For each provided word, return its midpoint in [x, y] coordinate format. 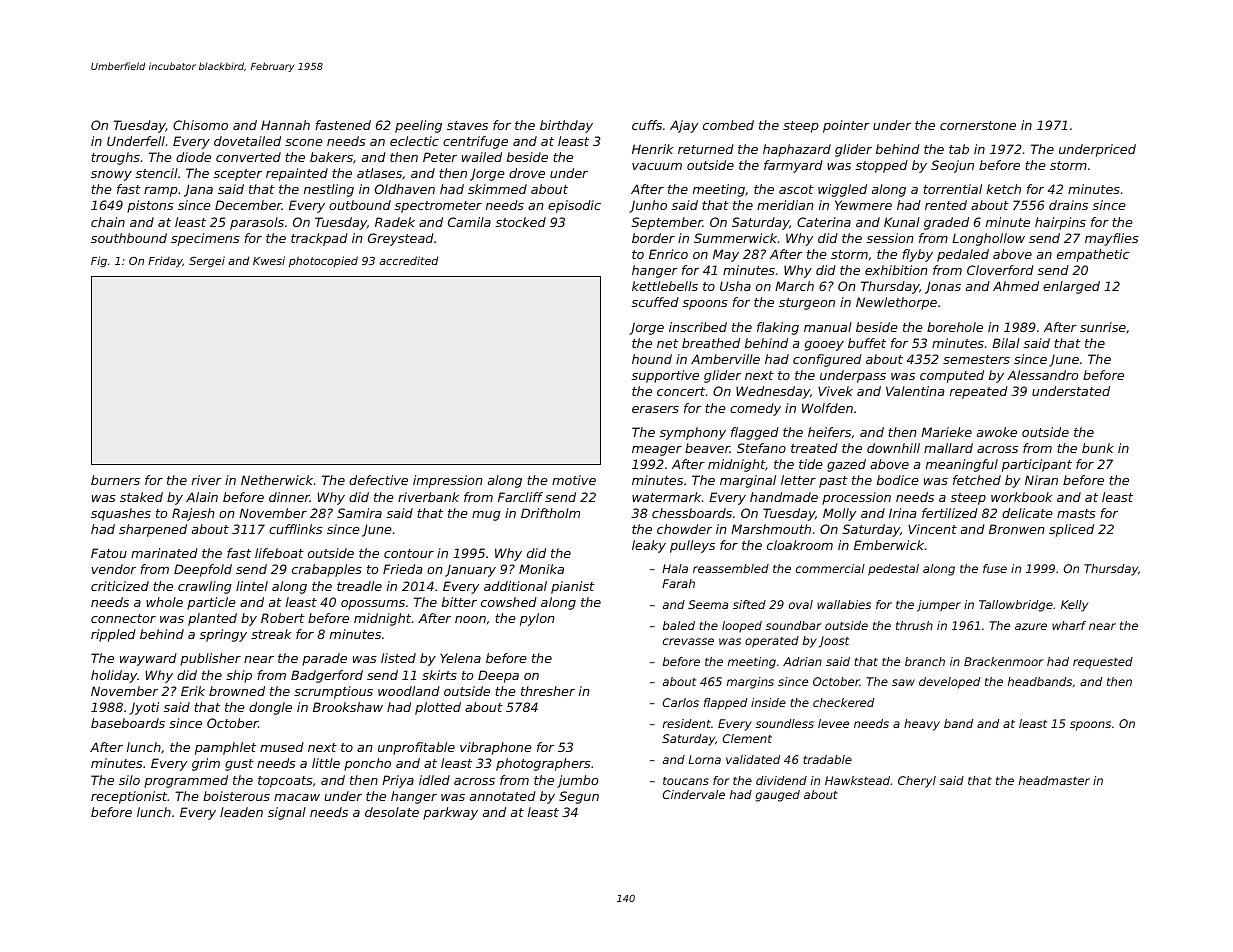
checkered [843, 702]
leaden [241, 812]
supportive [665, 376]
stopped [882, 166]
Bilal [1006, 343]
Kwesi [269, 260]
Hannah [285, 125]
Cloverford [1000, 270]
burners [115, 480]
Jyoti [144, 708]
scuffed [655, 302]
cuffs [647, 125]
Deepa [498, 676]
